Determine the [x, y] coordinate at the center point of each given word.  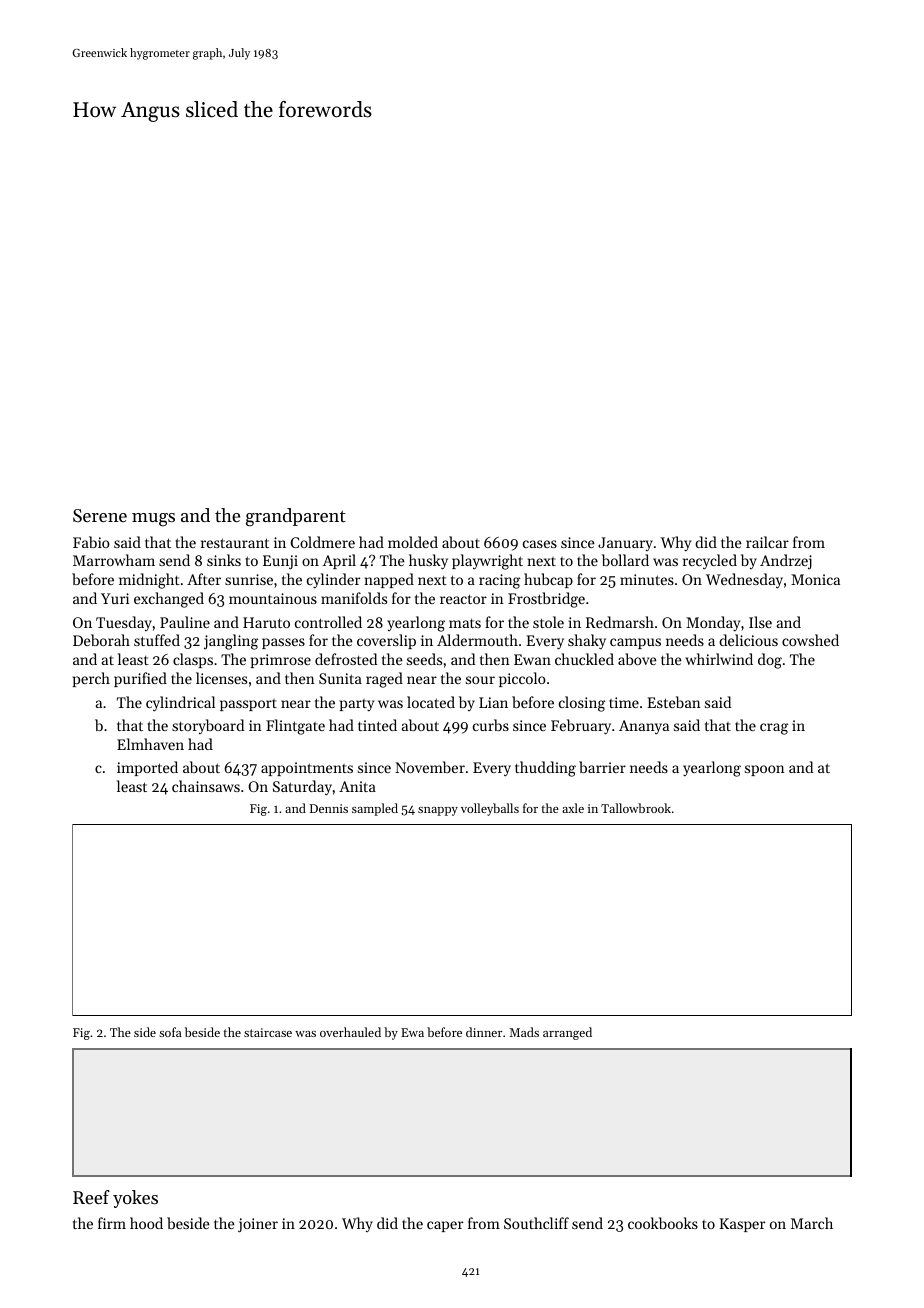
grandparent [296, 517]
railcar [767, 542]
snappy [438, 811]
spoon [765, 770]
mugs [153, 520]
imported [147, 768]
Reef [91, 1197]
